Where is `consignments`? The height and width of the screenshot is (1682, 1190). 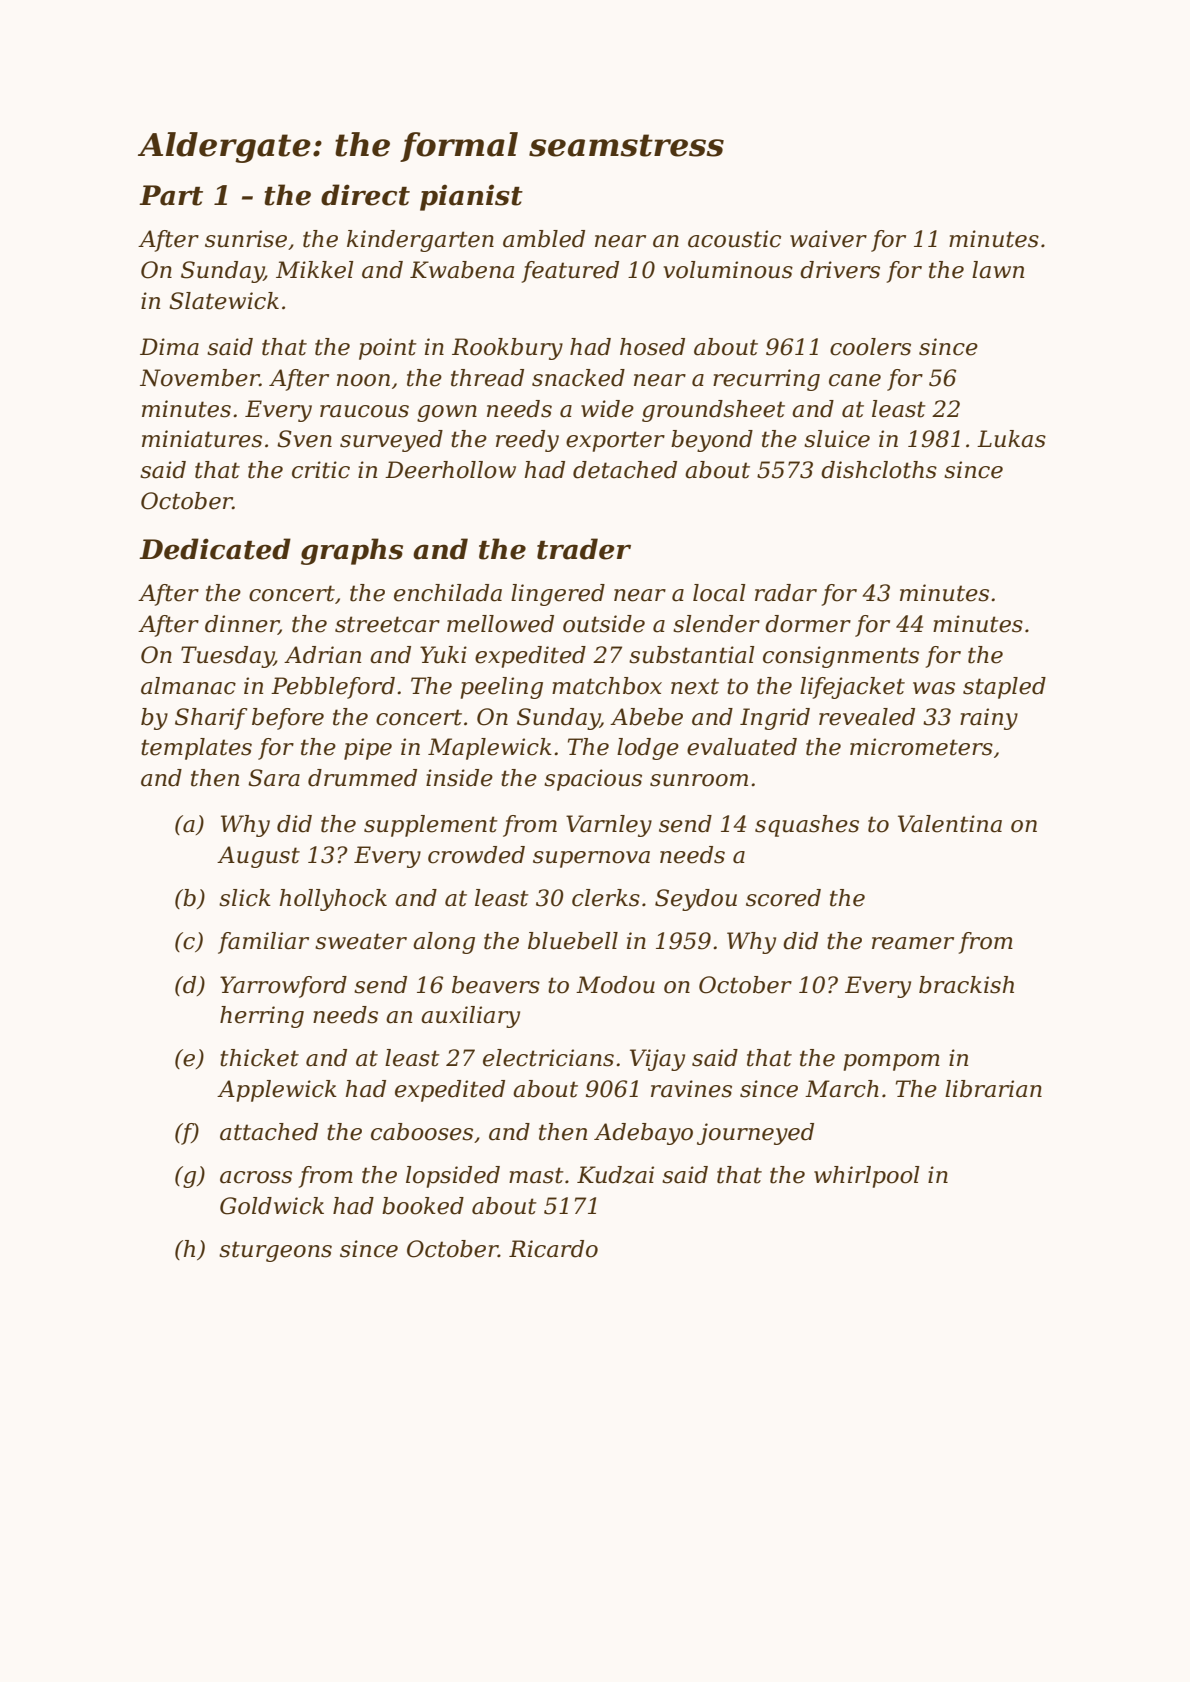 consignments is located at coordinates (841, 657).
